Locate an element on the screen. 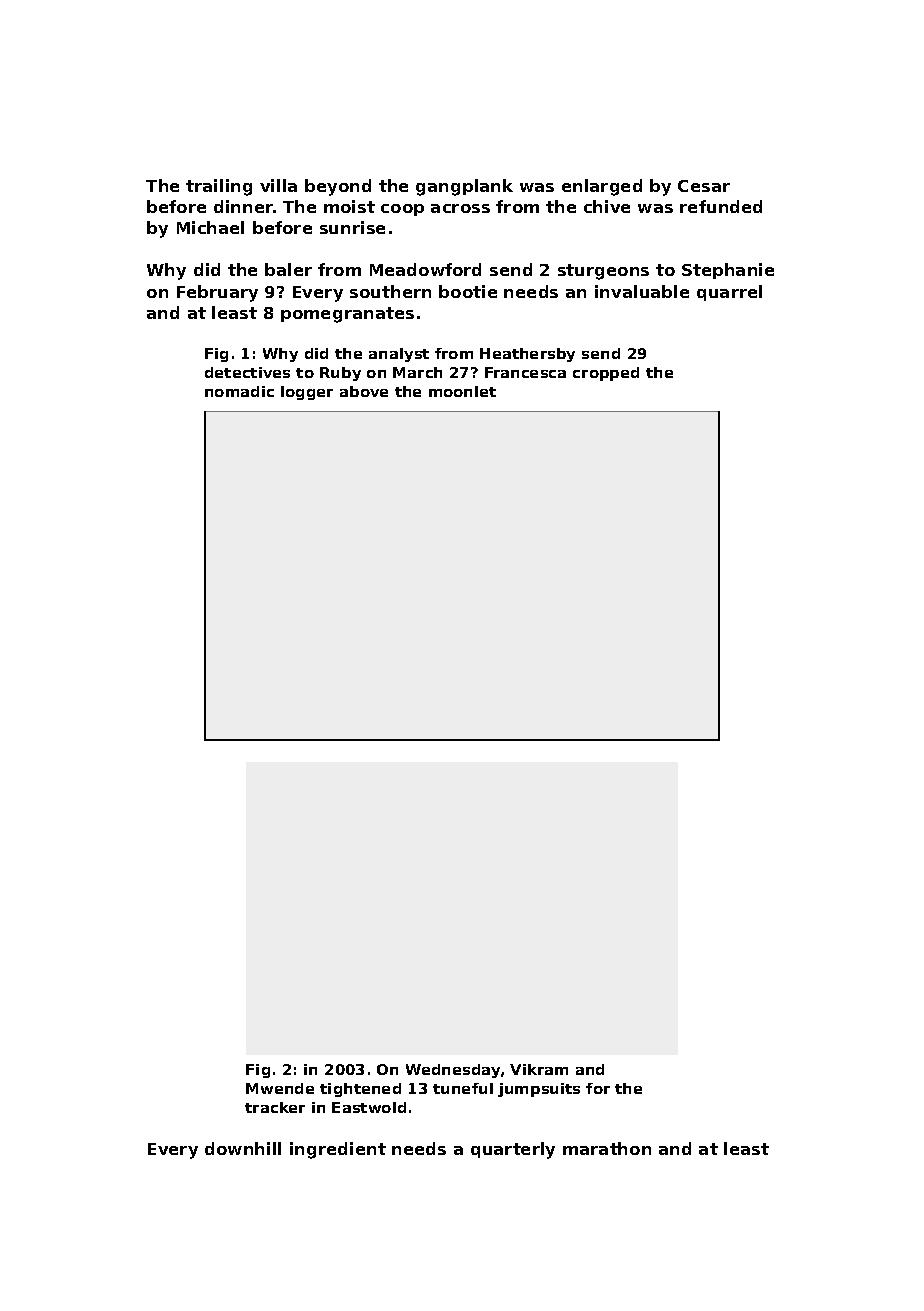 The width and height of the screenshot is (924, 1311). cropped is located at coordinates (606, 374).
